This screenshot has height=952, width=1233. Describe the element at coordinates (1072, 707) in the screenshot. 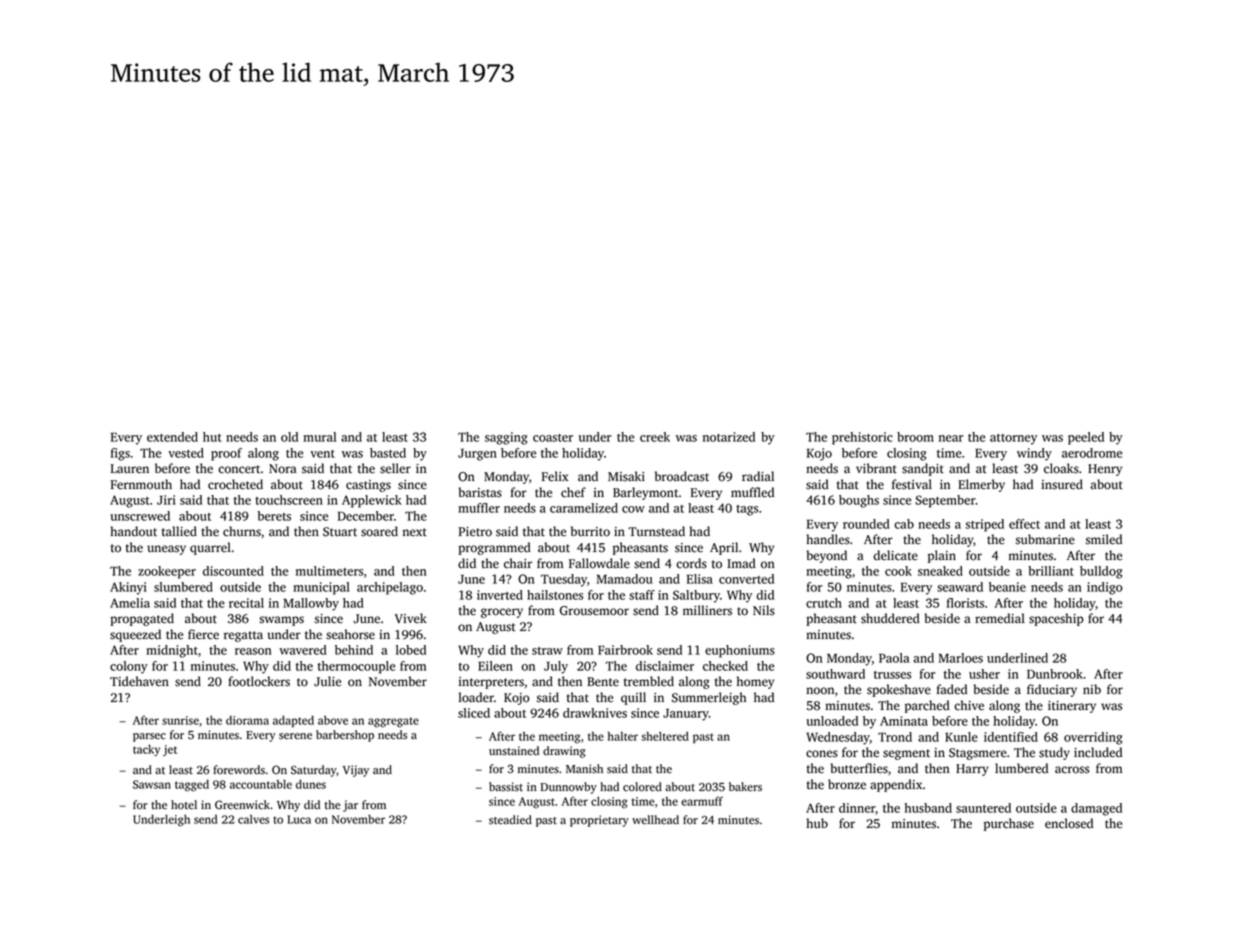

I see `itinerary` at that location.
